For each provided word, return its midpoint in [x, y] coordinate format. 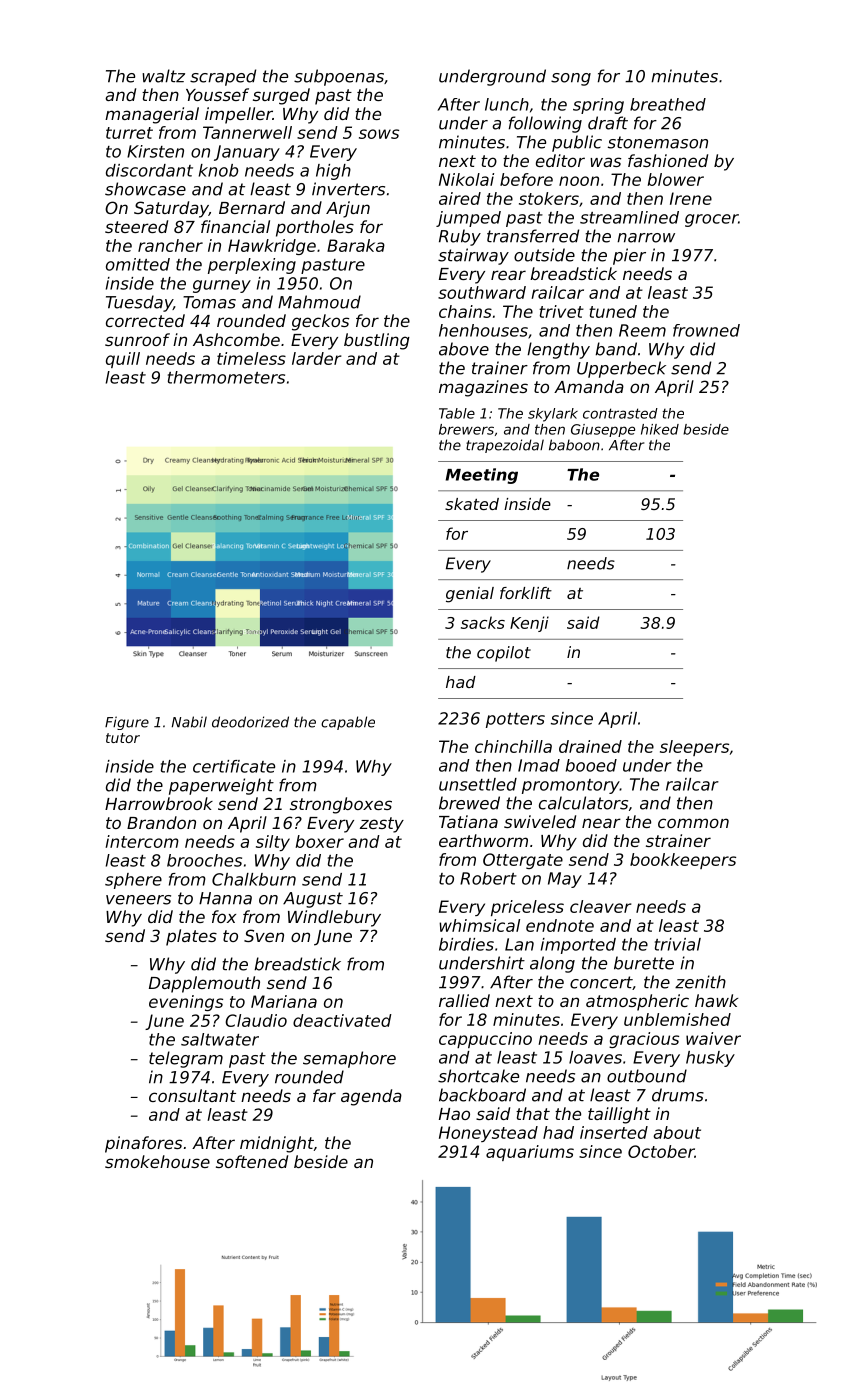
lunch [507, 104]
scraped [223, 77]
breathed [668, 104]
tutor [123, 738]
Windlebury [334, 918]
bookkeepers [683, 861]
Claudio [256, 1020]
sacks [483, 622]
